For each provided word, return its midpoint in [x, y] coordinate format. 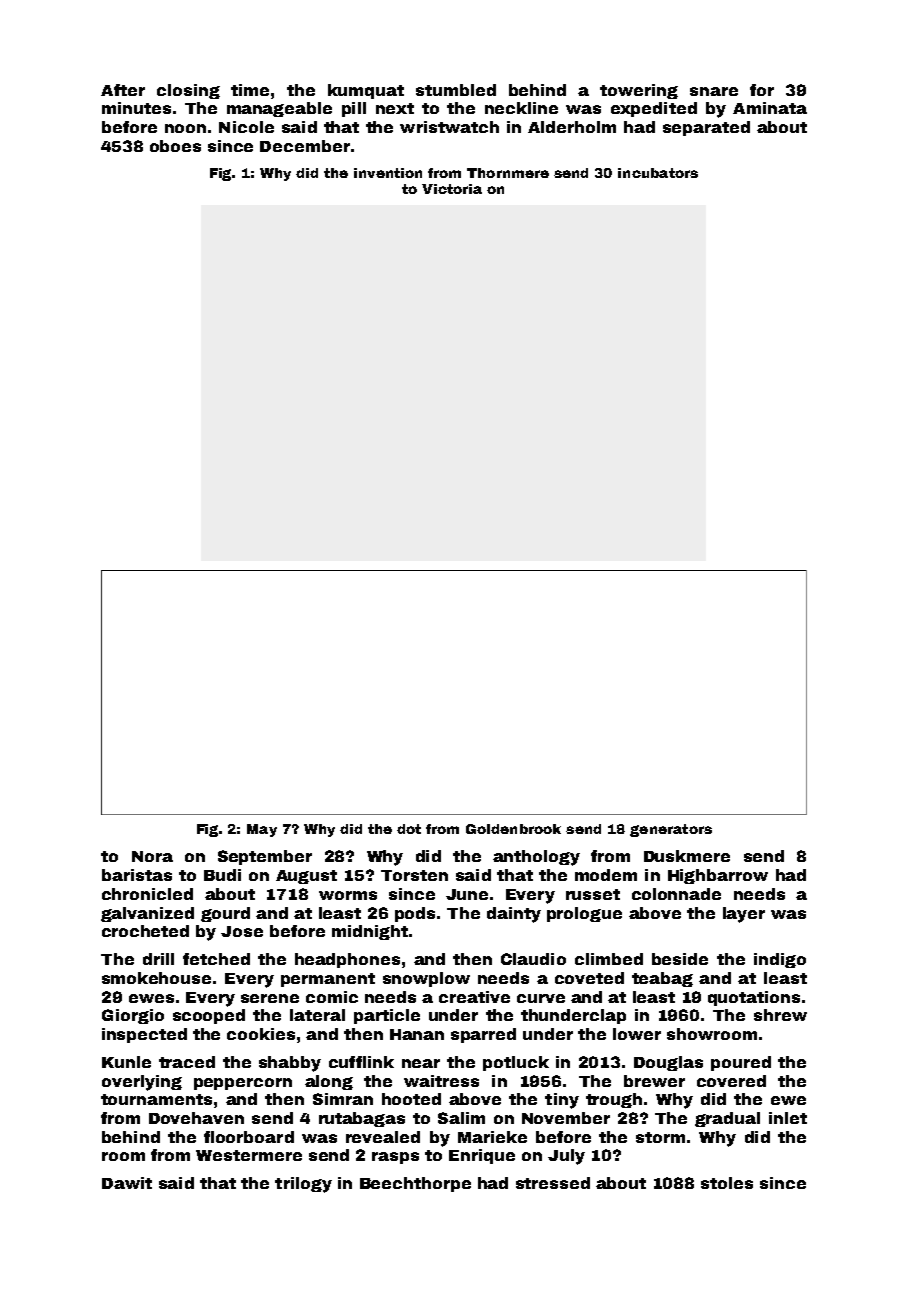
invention [388, 173]
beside [680, 959]
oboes [175, 146]
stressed [553, 1183]
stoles [727, 1183]
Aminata [770, 108]
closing [188, 91]
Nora [152, 856]
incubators [658, 173]
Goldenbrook [513, 829]
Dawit [127, 1183]
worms [348, 895]
